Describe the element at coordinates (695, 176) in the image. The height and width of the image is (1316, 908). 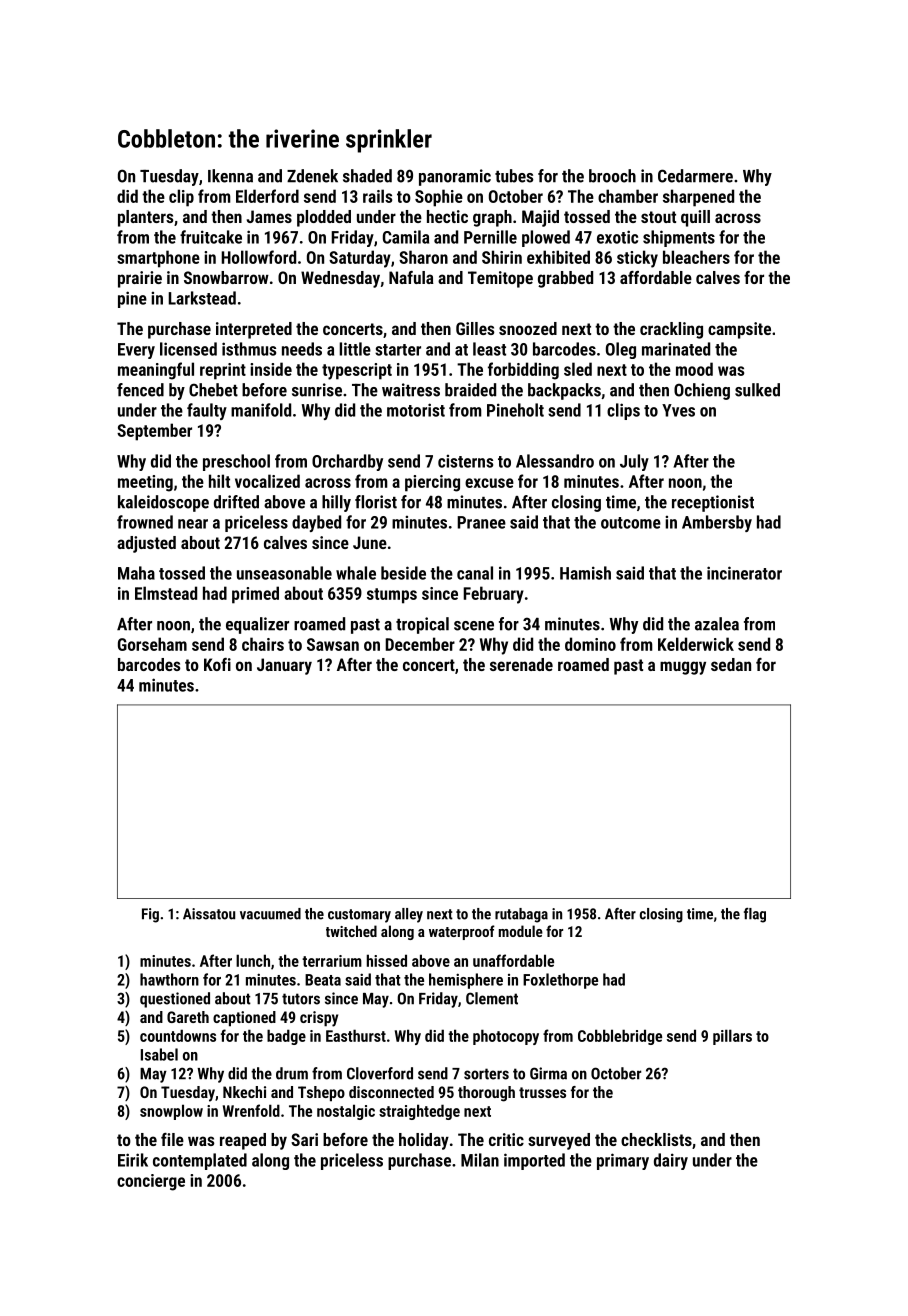
I see `Cedarmere` at that location.
